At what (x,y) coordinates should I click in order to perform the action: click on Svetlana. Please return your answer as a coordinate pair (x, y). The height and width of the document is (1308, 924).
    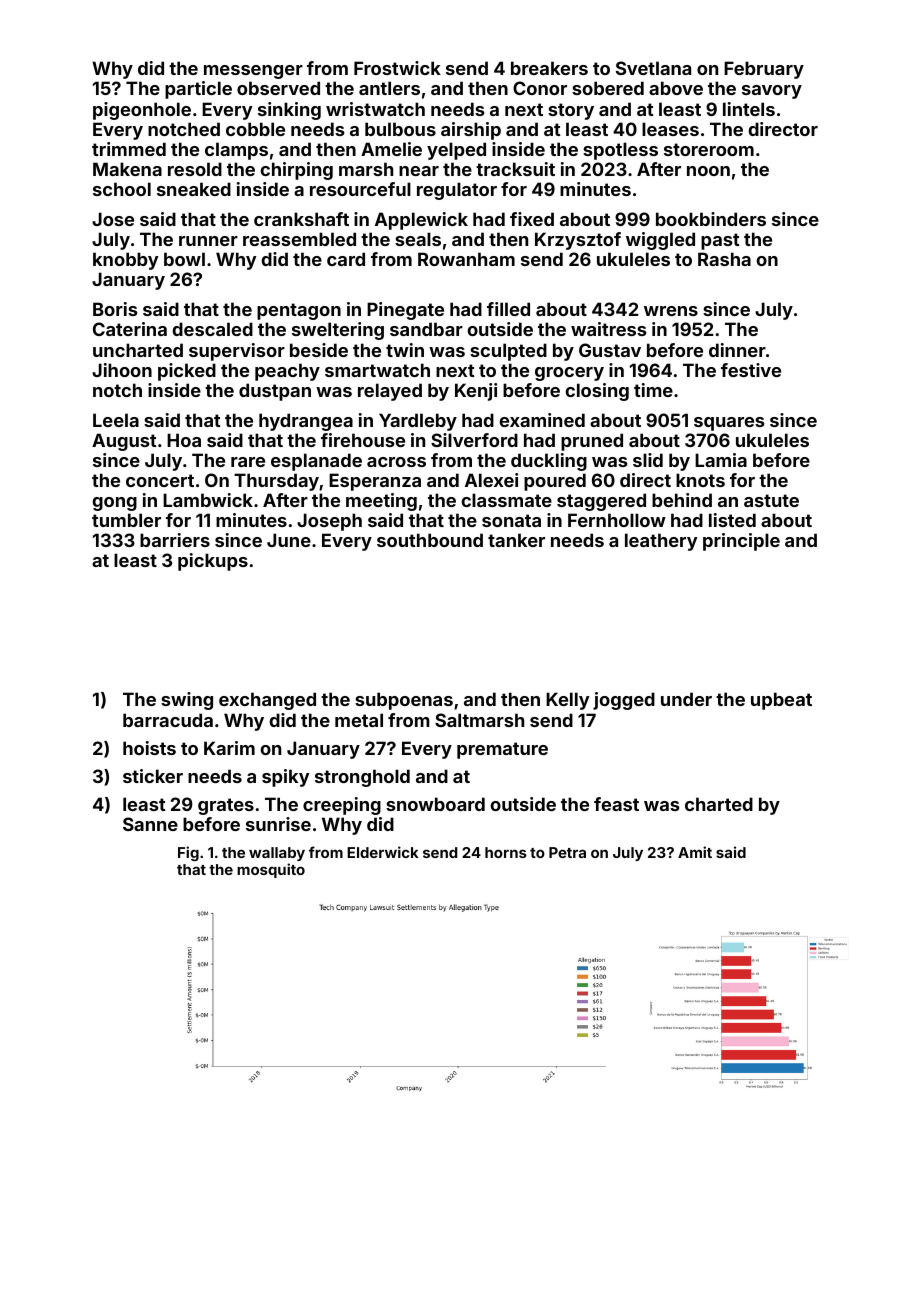
    Looking at the image, I should click on (653, 68).
